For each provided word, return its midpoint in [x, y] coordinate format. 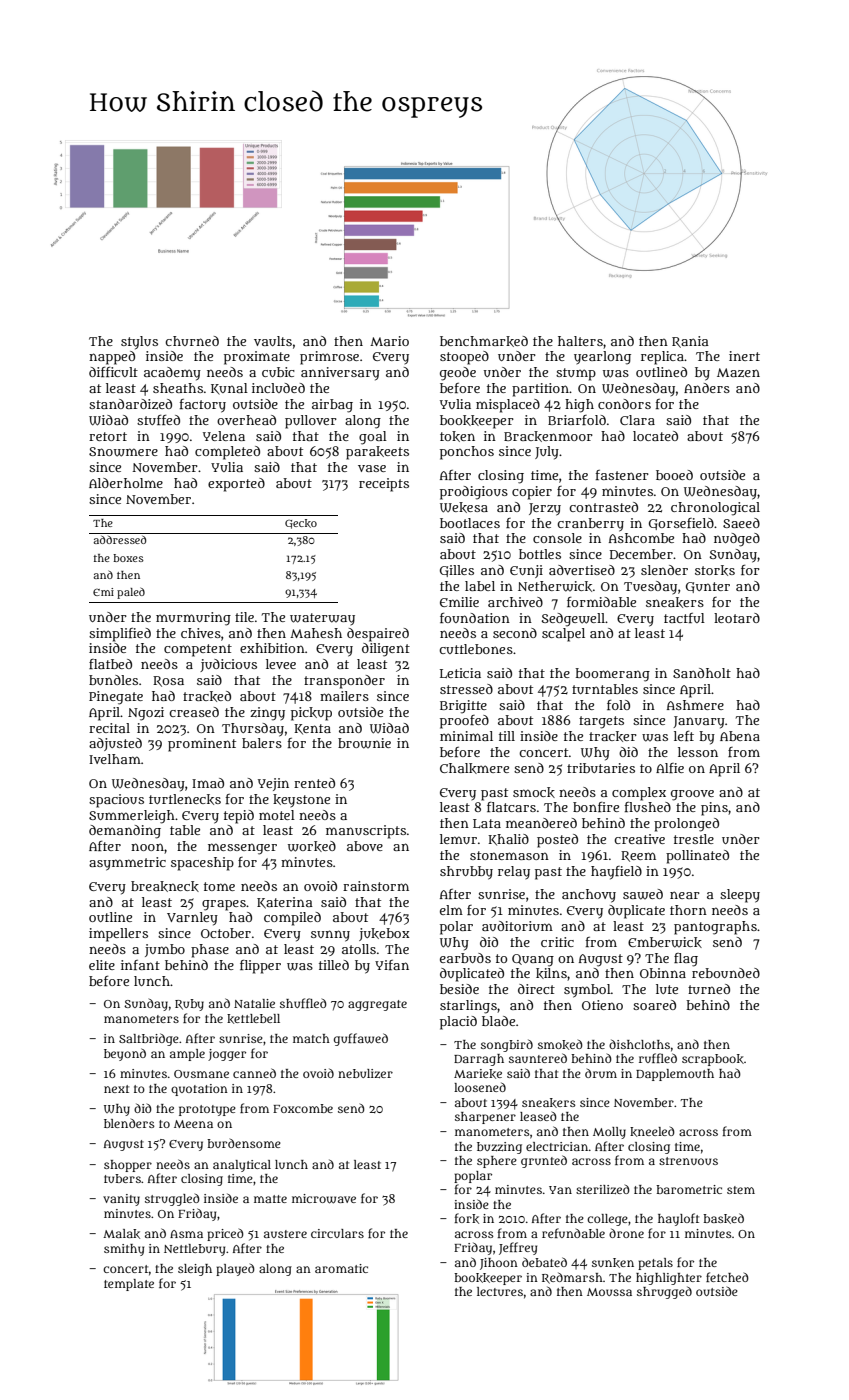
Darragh [479, 1060]
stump [576, 374]
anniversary [340, 374]
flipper [260, 967]
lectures [500, 1291]
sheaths [178, 388]
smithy [124, 1250]
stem [741, 1190]
